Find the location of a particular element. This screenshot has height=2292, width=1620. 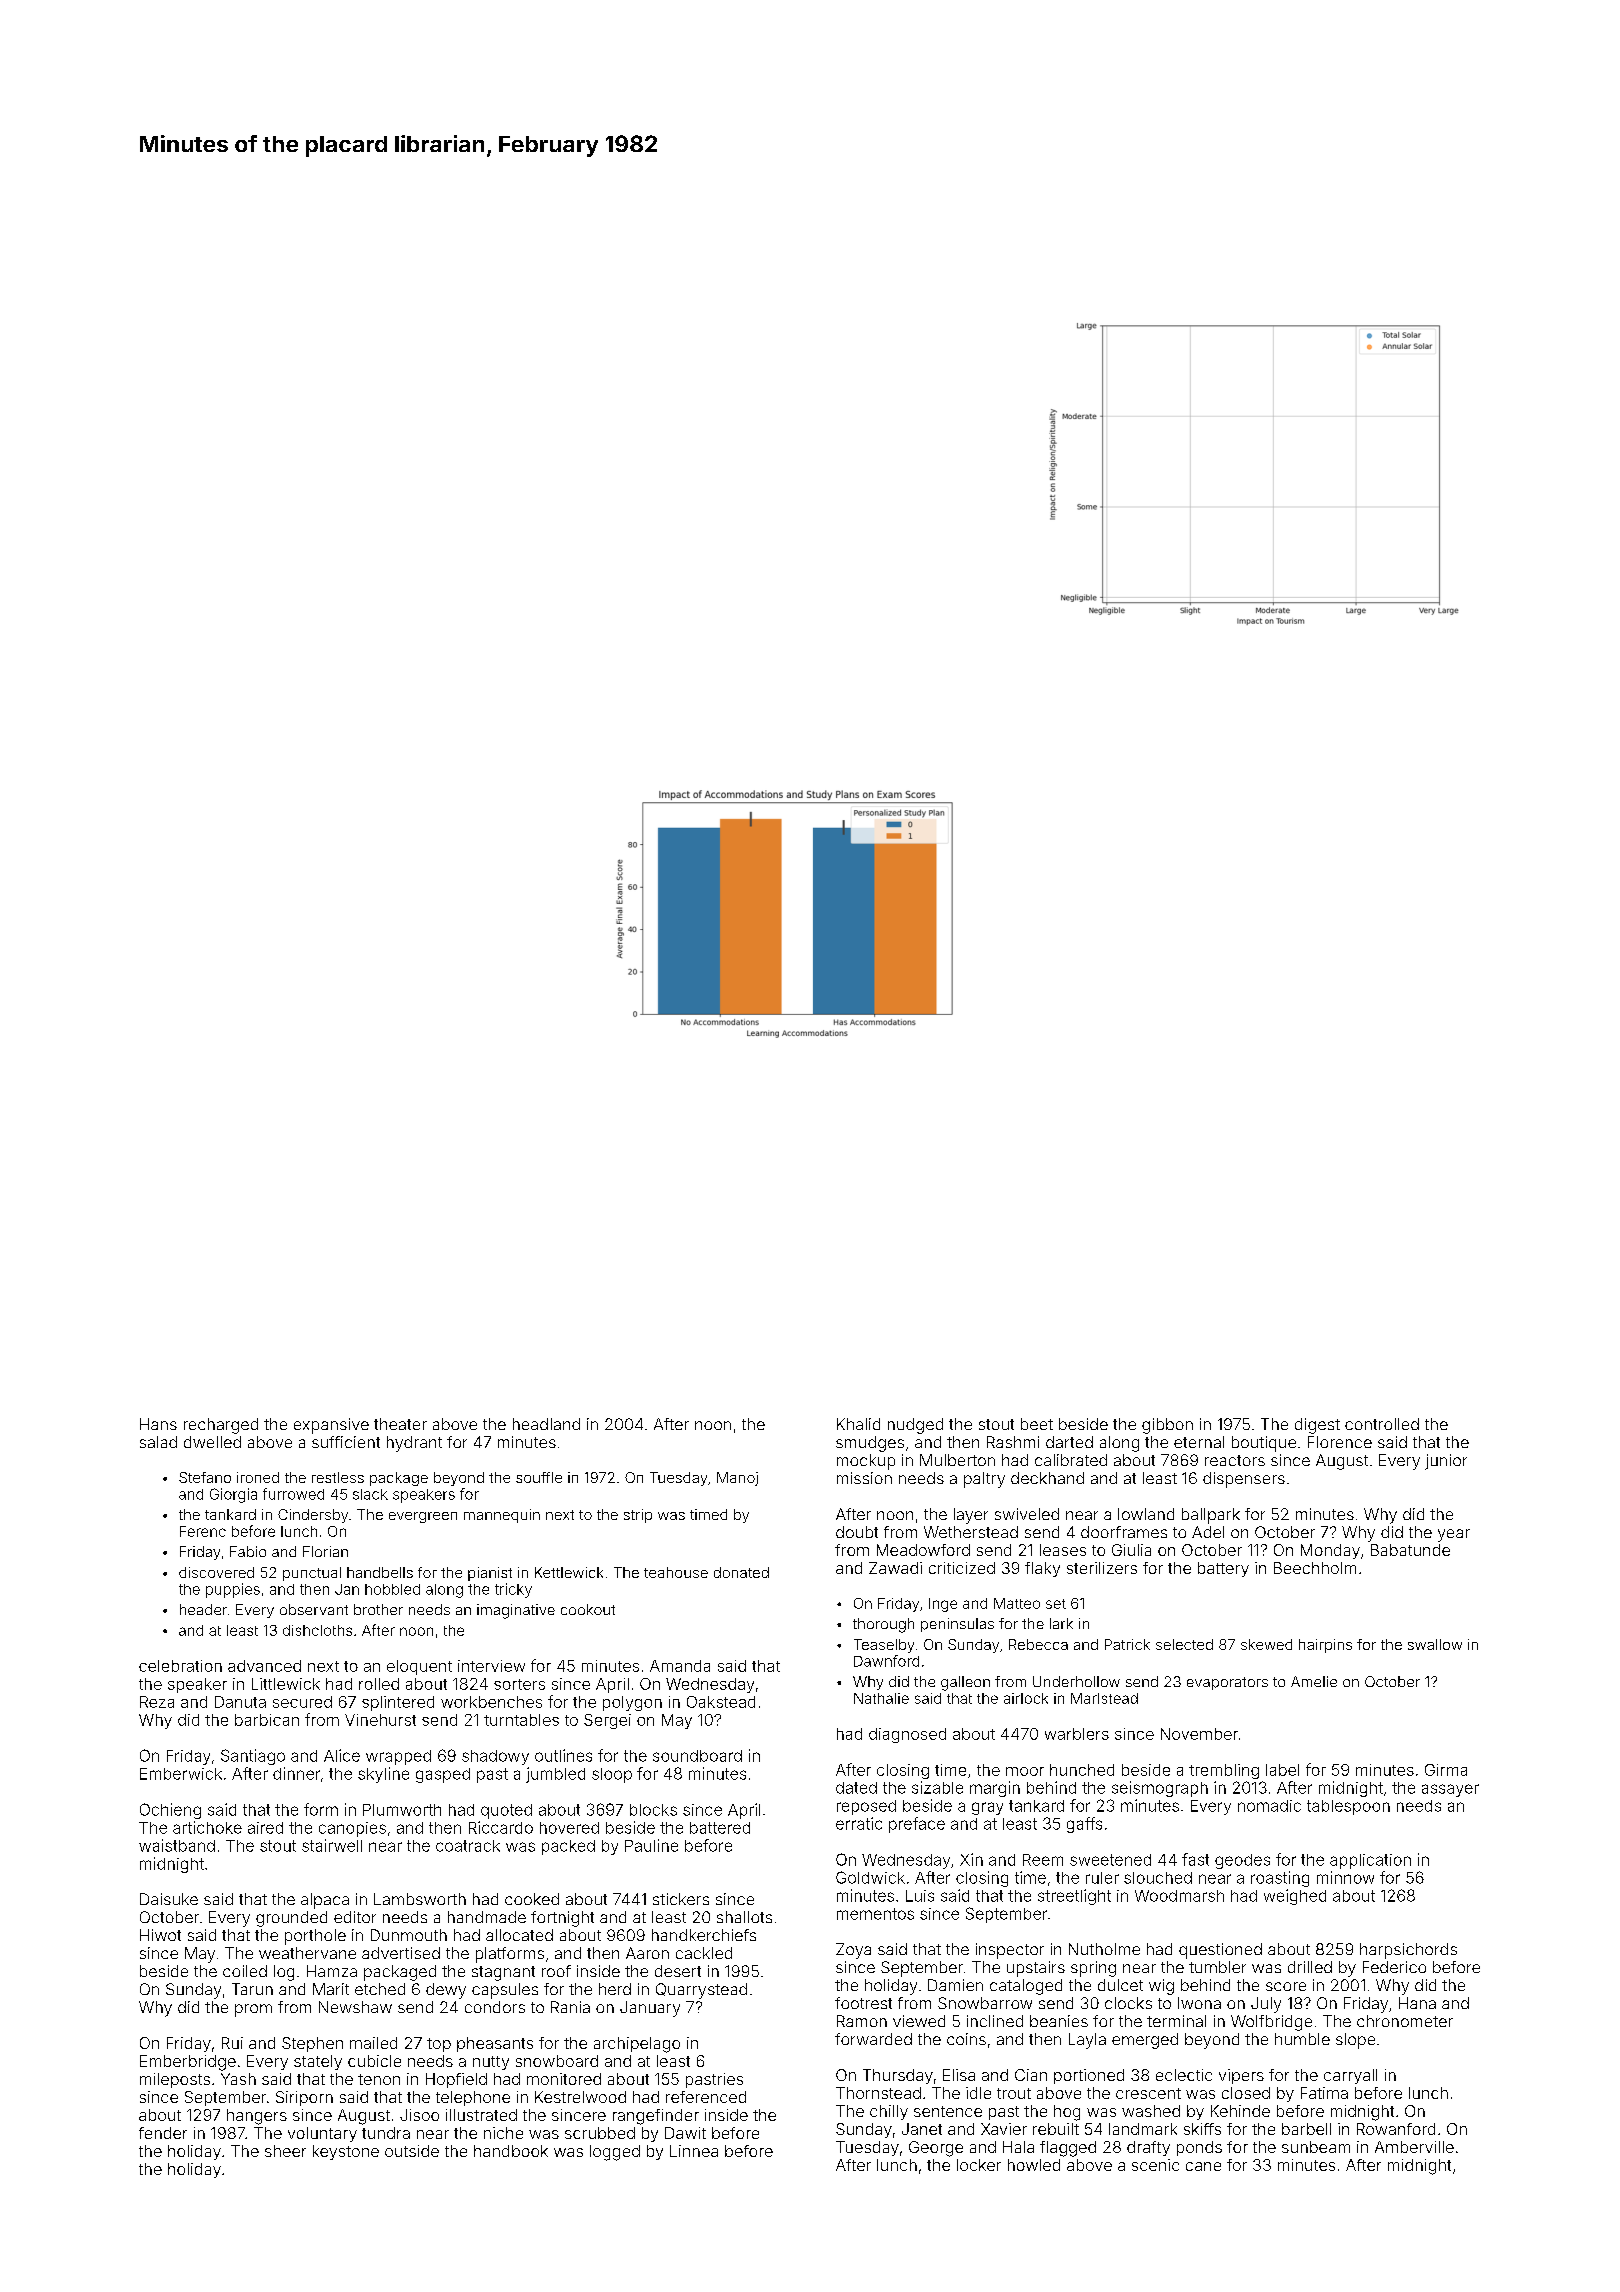

sizable is located at coordinates (937, 1787).
